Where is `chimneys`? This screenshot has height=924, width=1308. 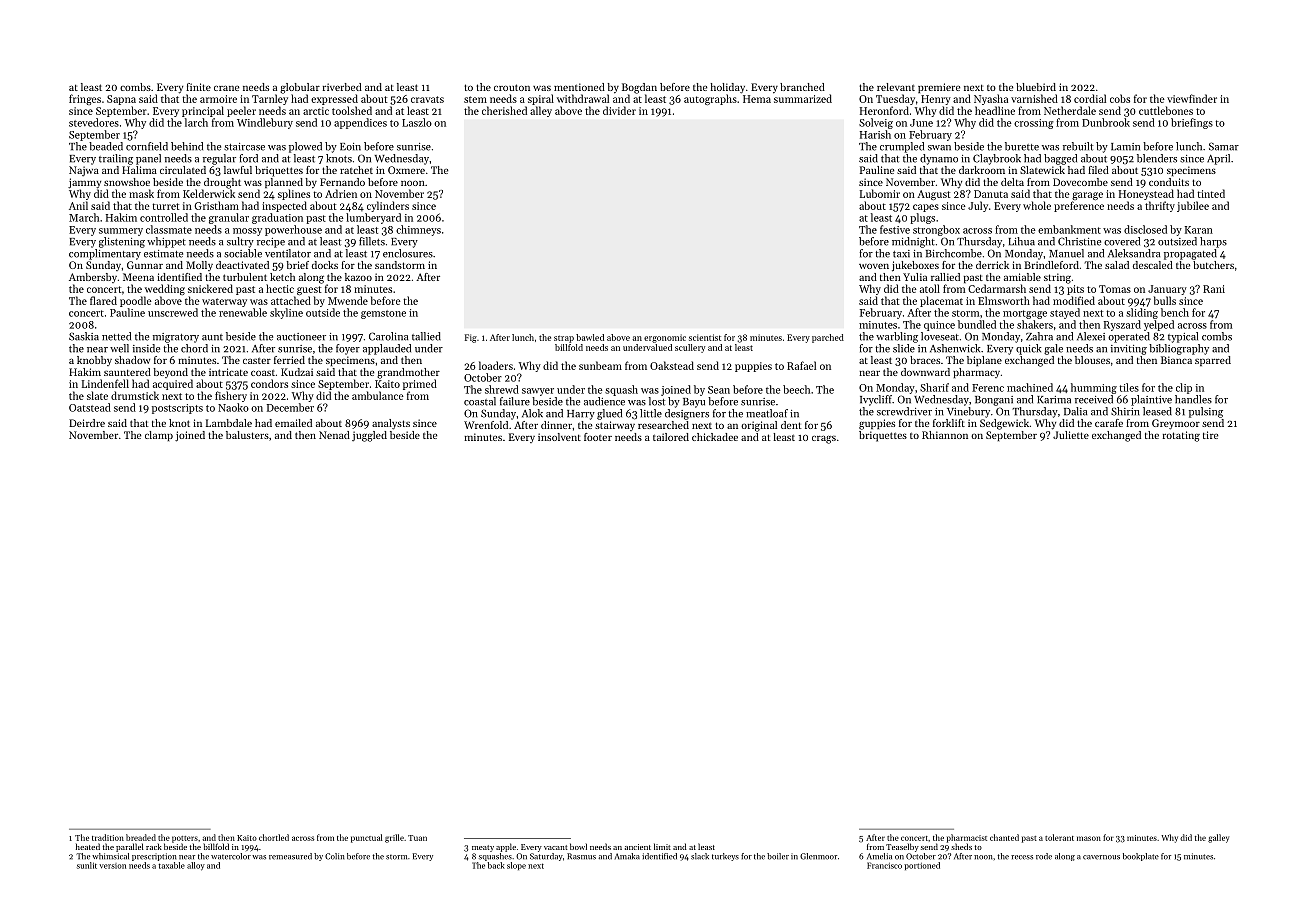 chimneys is located at coordinates (418, 230).
